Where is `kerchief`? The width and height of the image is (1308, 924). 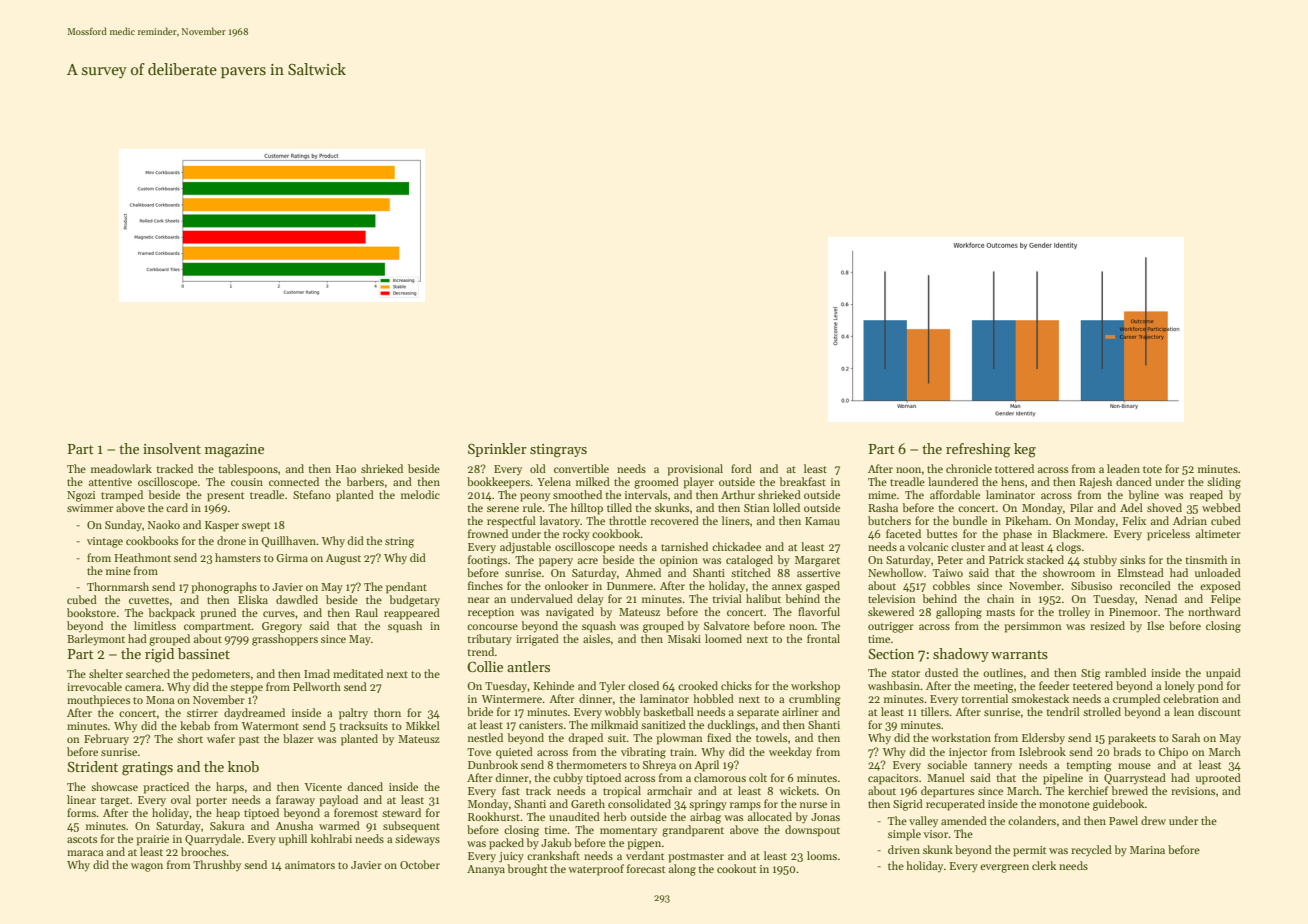 kerchief is located at coordinates (1088, 790).
